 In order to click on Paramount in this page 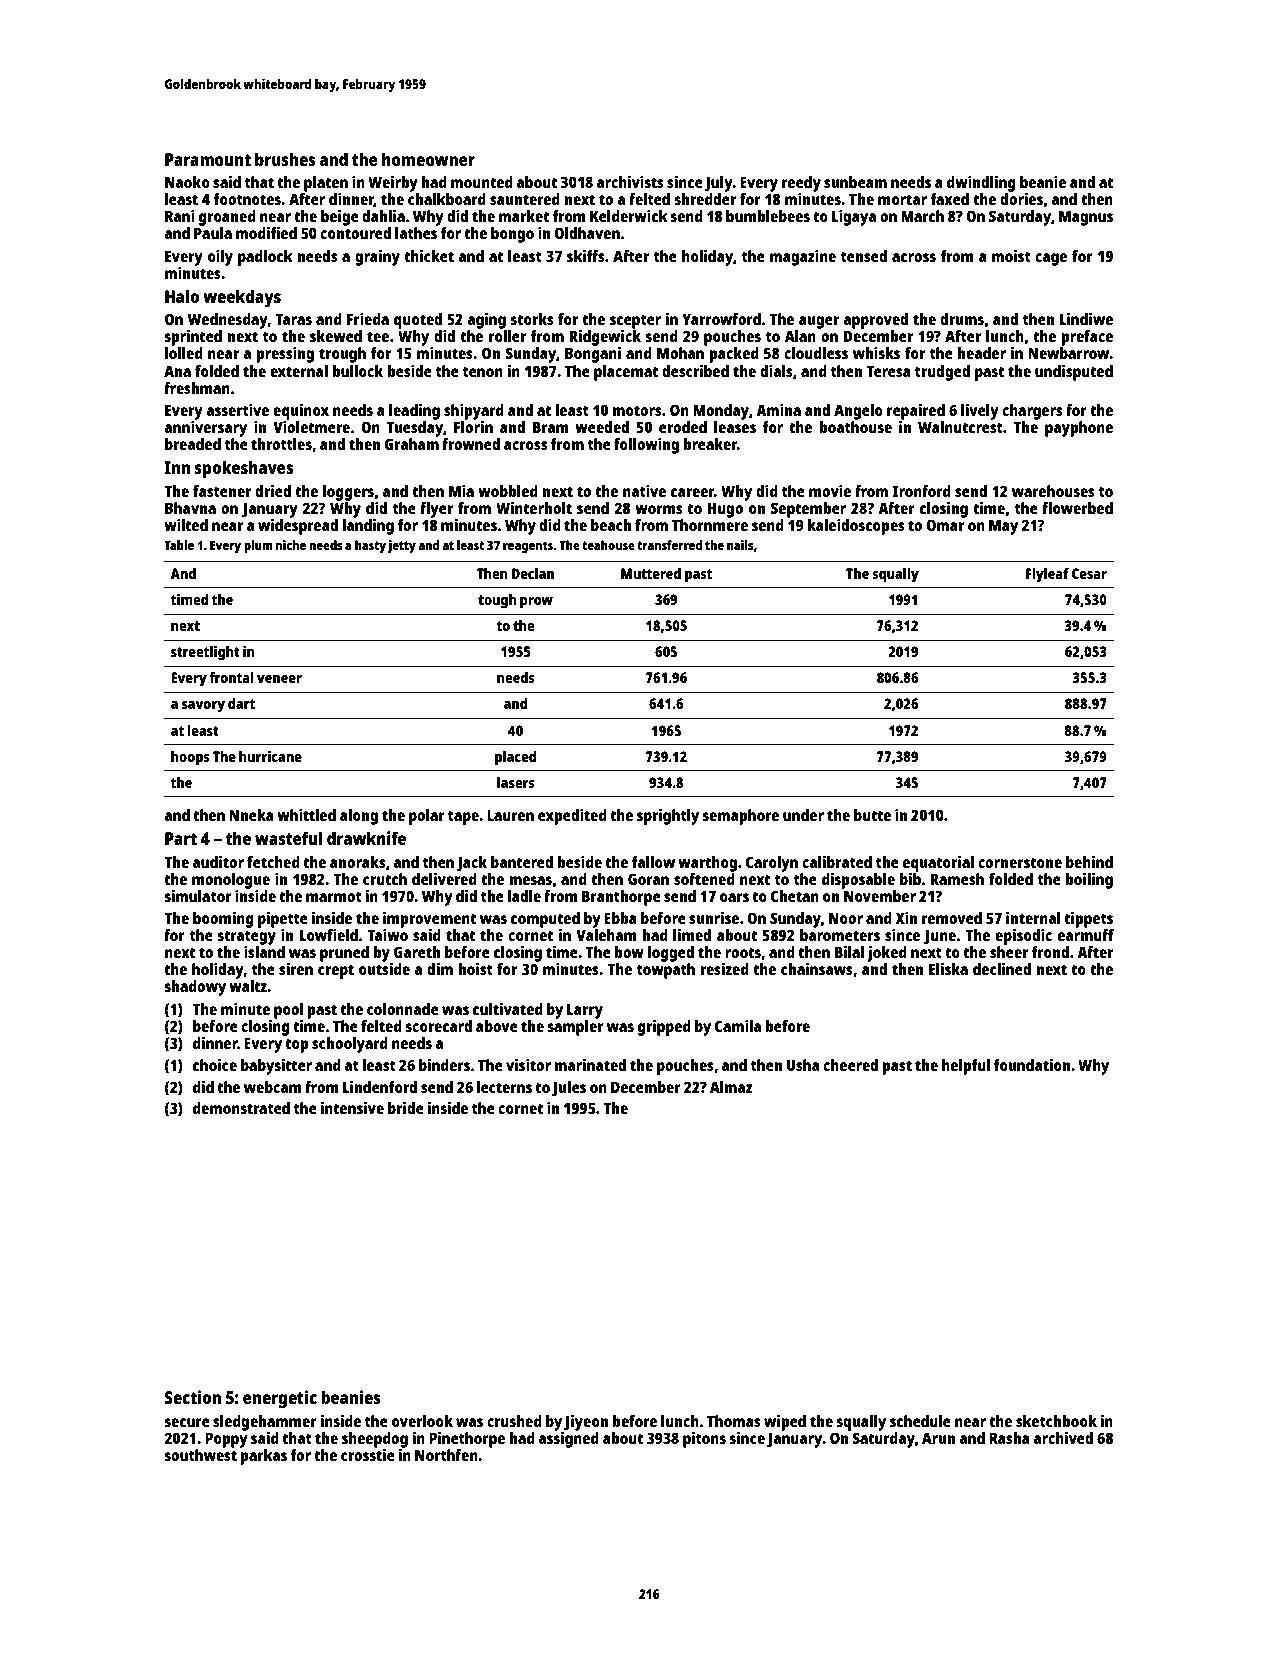, I will do `click(208, 159)`.
